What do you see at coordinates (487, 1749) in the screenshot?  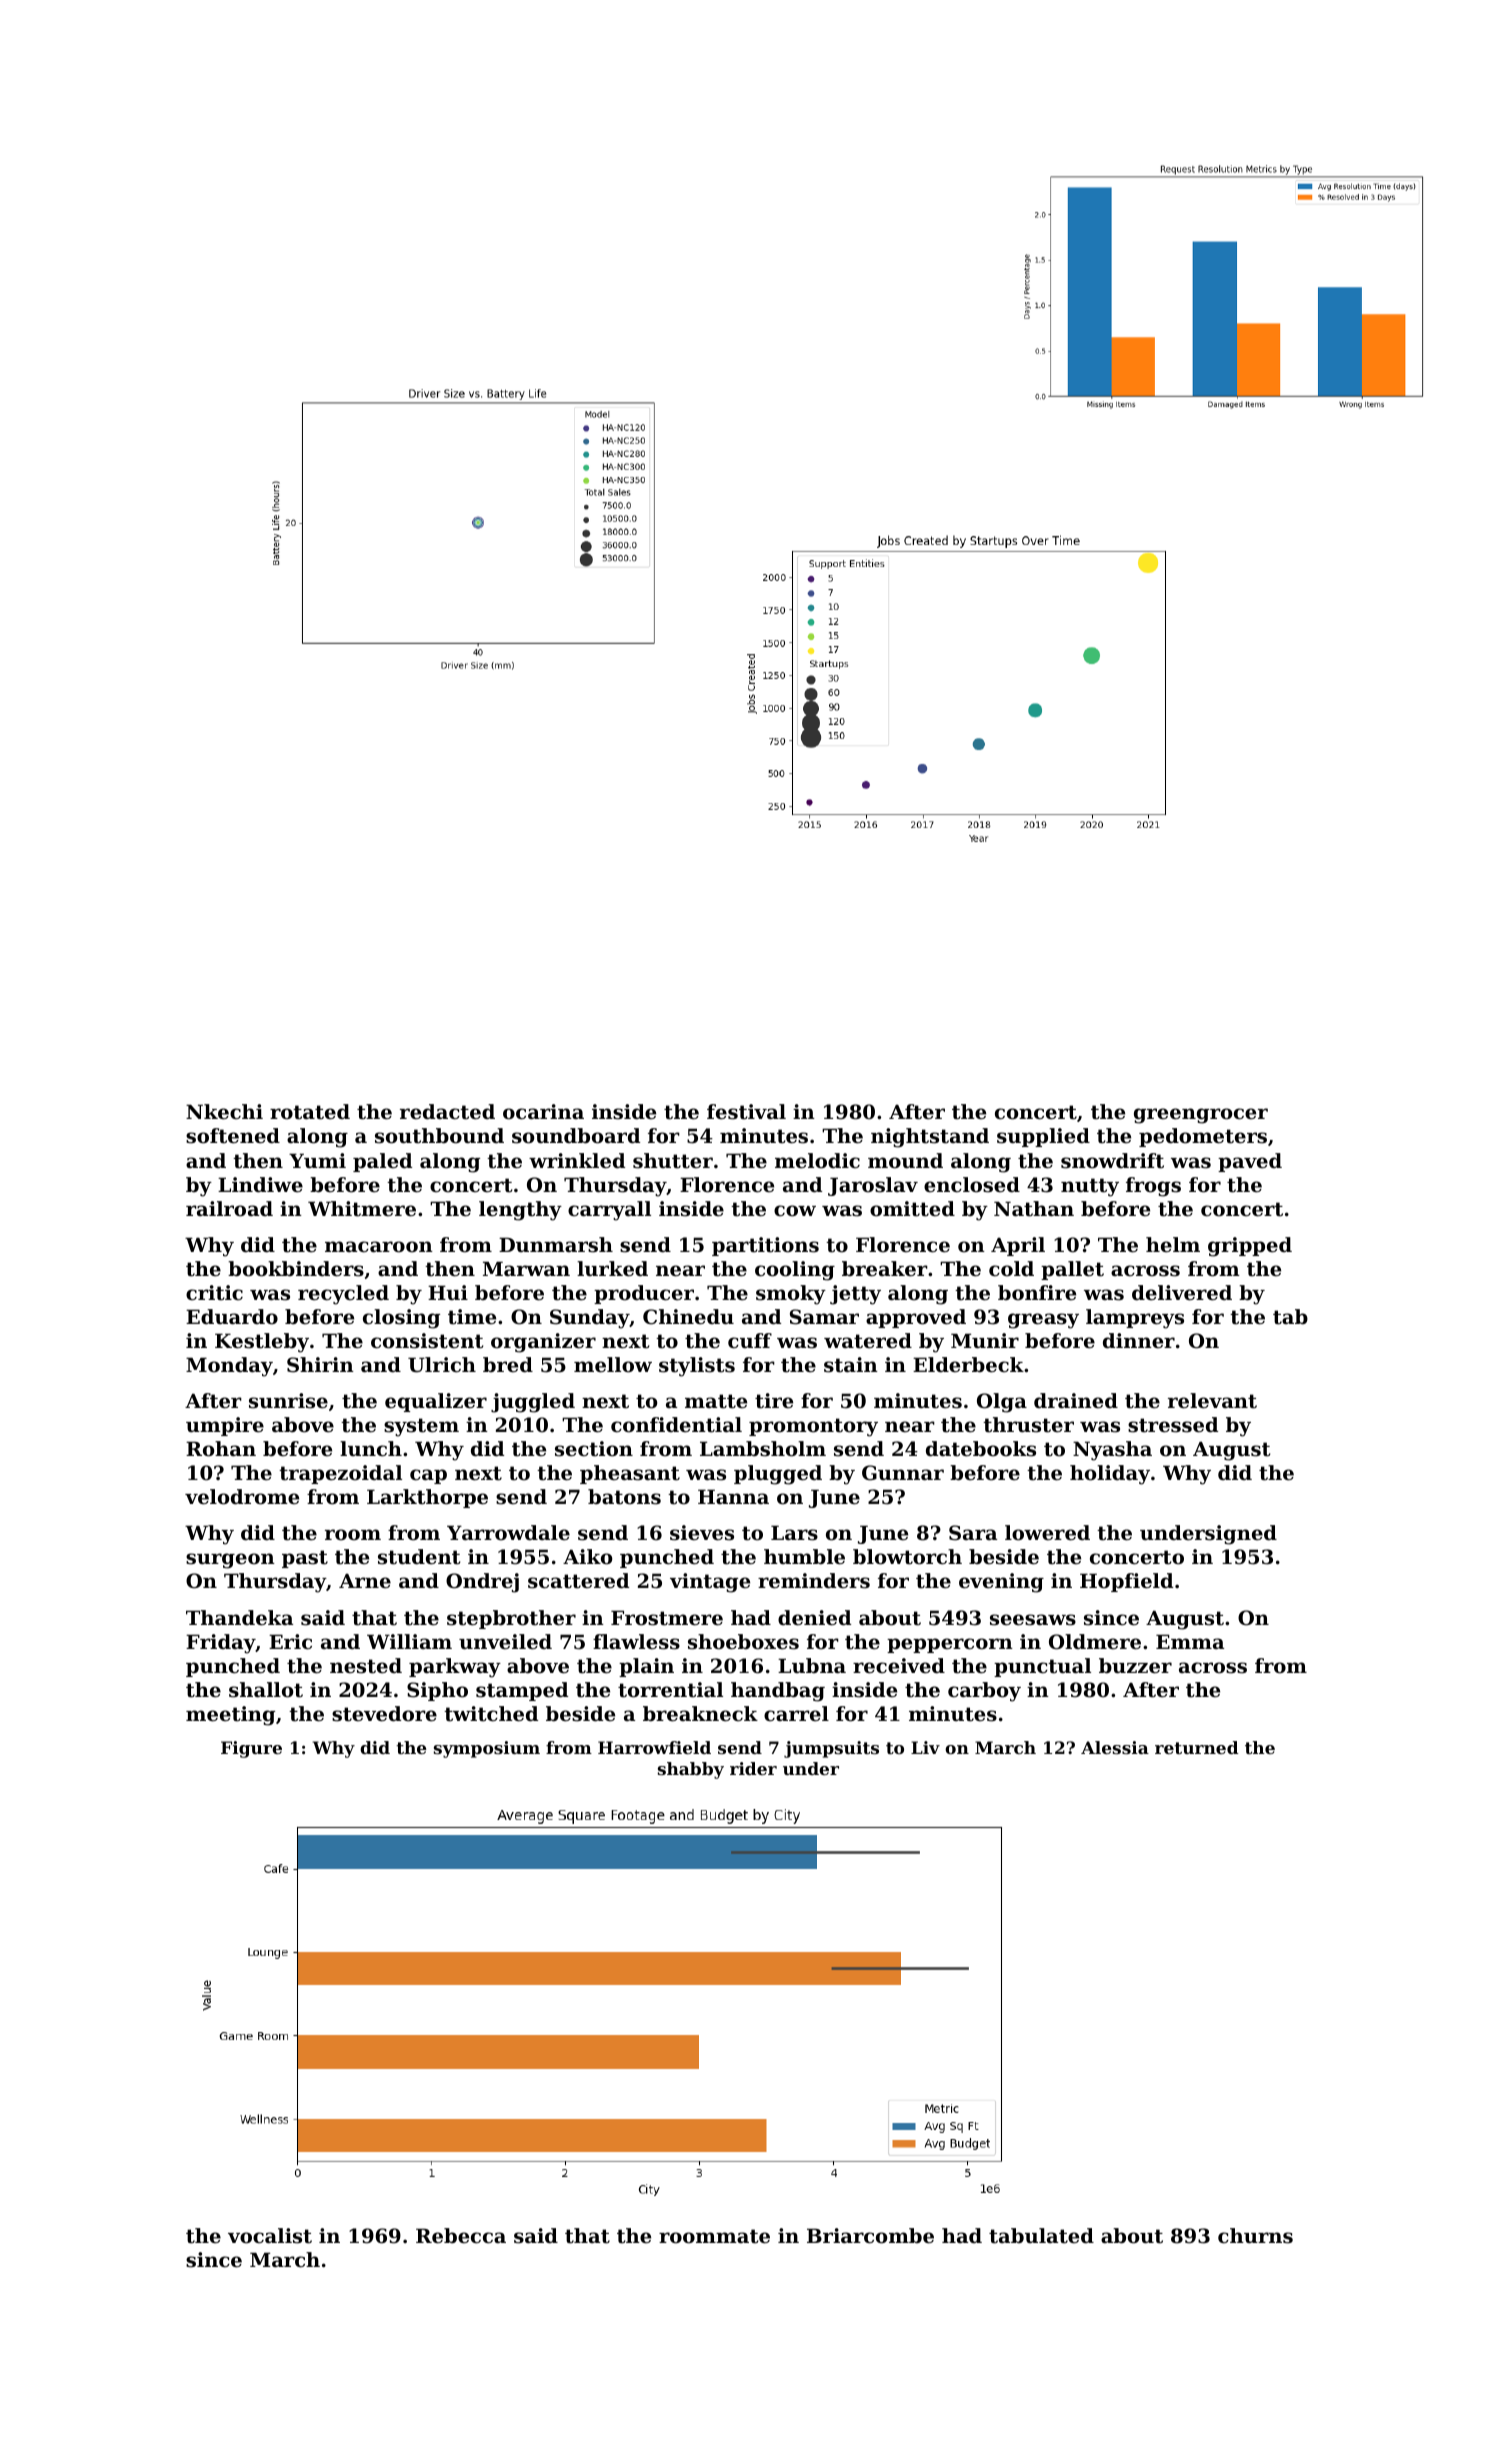 I see `symposium` at bounding box center [487, 1749].
